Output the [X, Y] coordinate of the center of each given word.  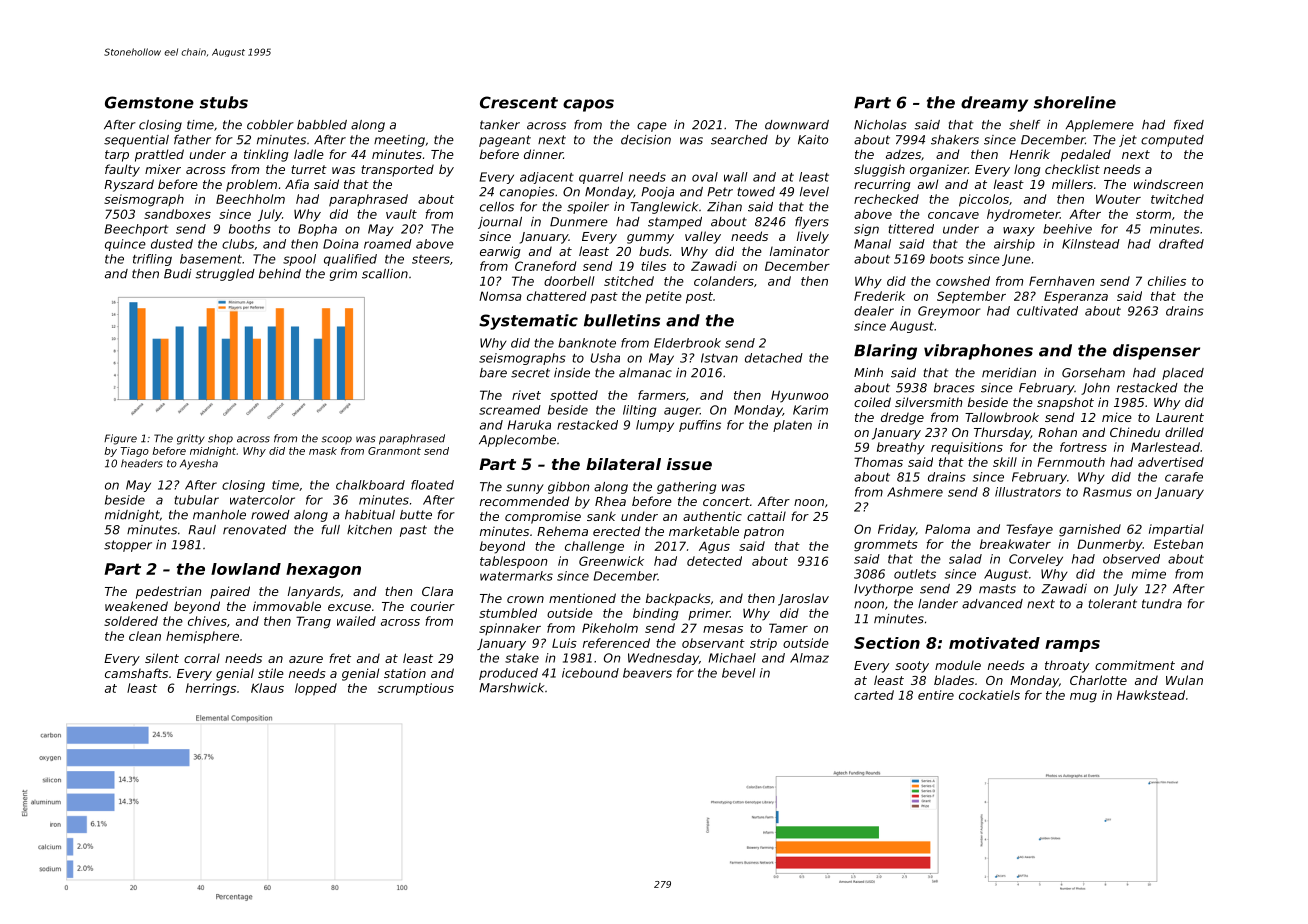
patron [764, 533]
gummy [650, 239]
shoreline [1074, 102]
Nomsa [500, 296]
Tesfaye [1029, 530]
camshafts [136, 673]
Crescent [519, 102]
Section [887, 643]
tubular [196, 500]
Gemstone [149, 102]
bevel [739, 673]
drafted [1181, 244]
